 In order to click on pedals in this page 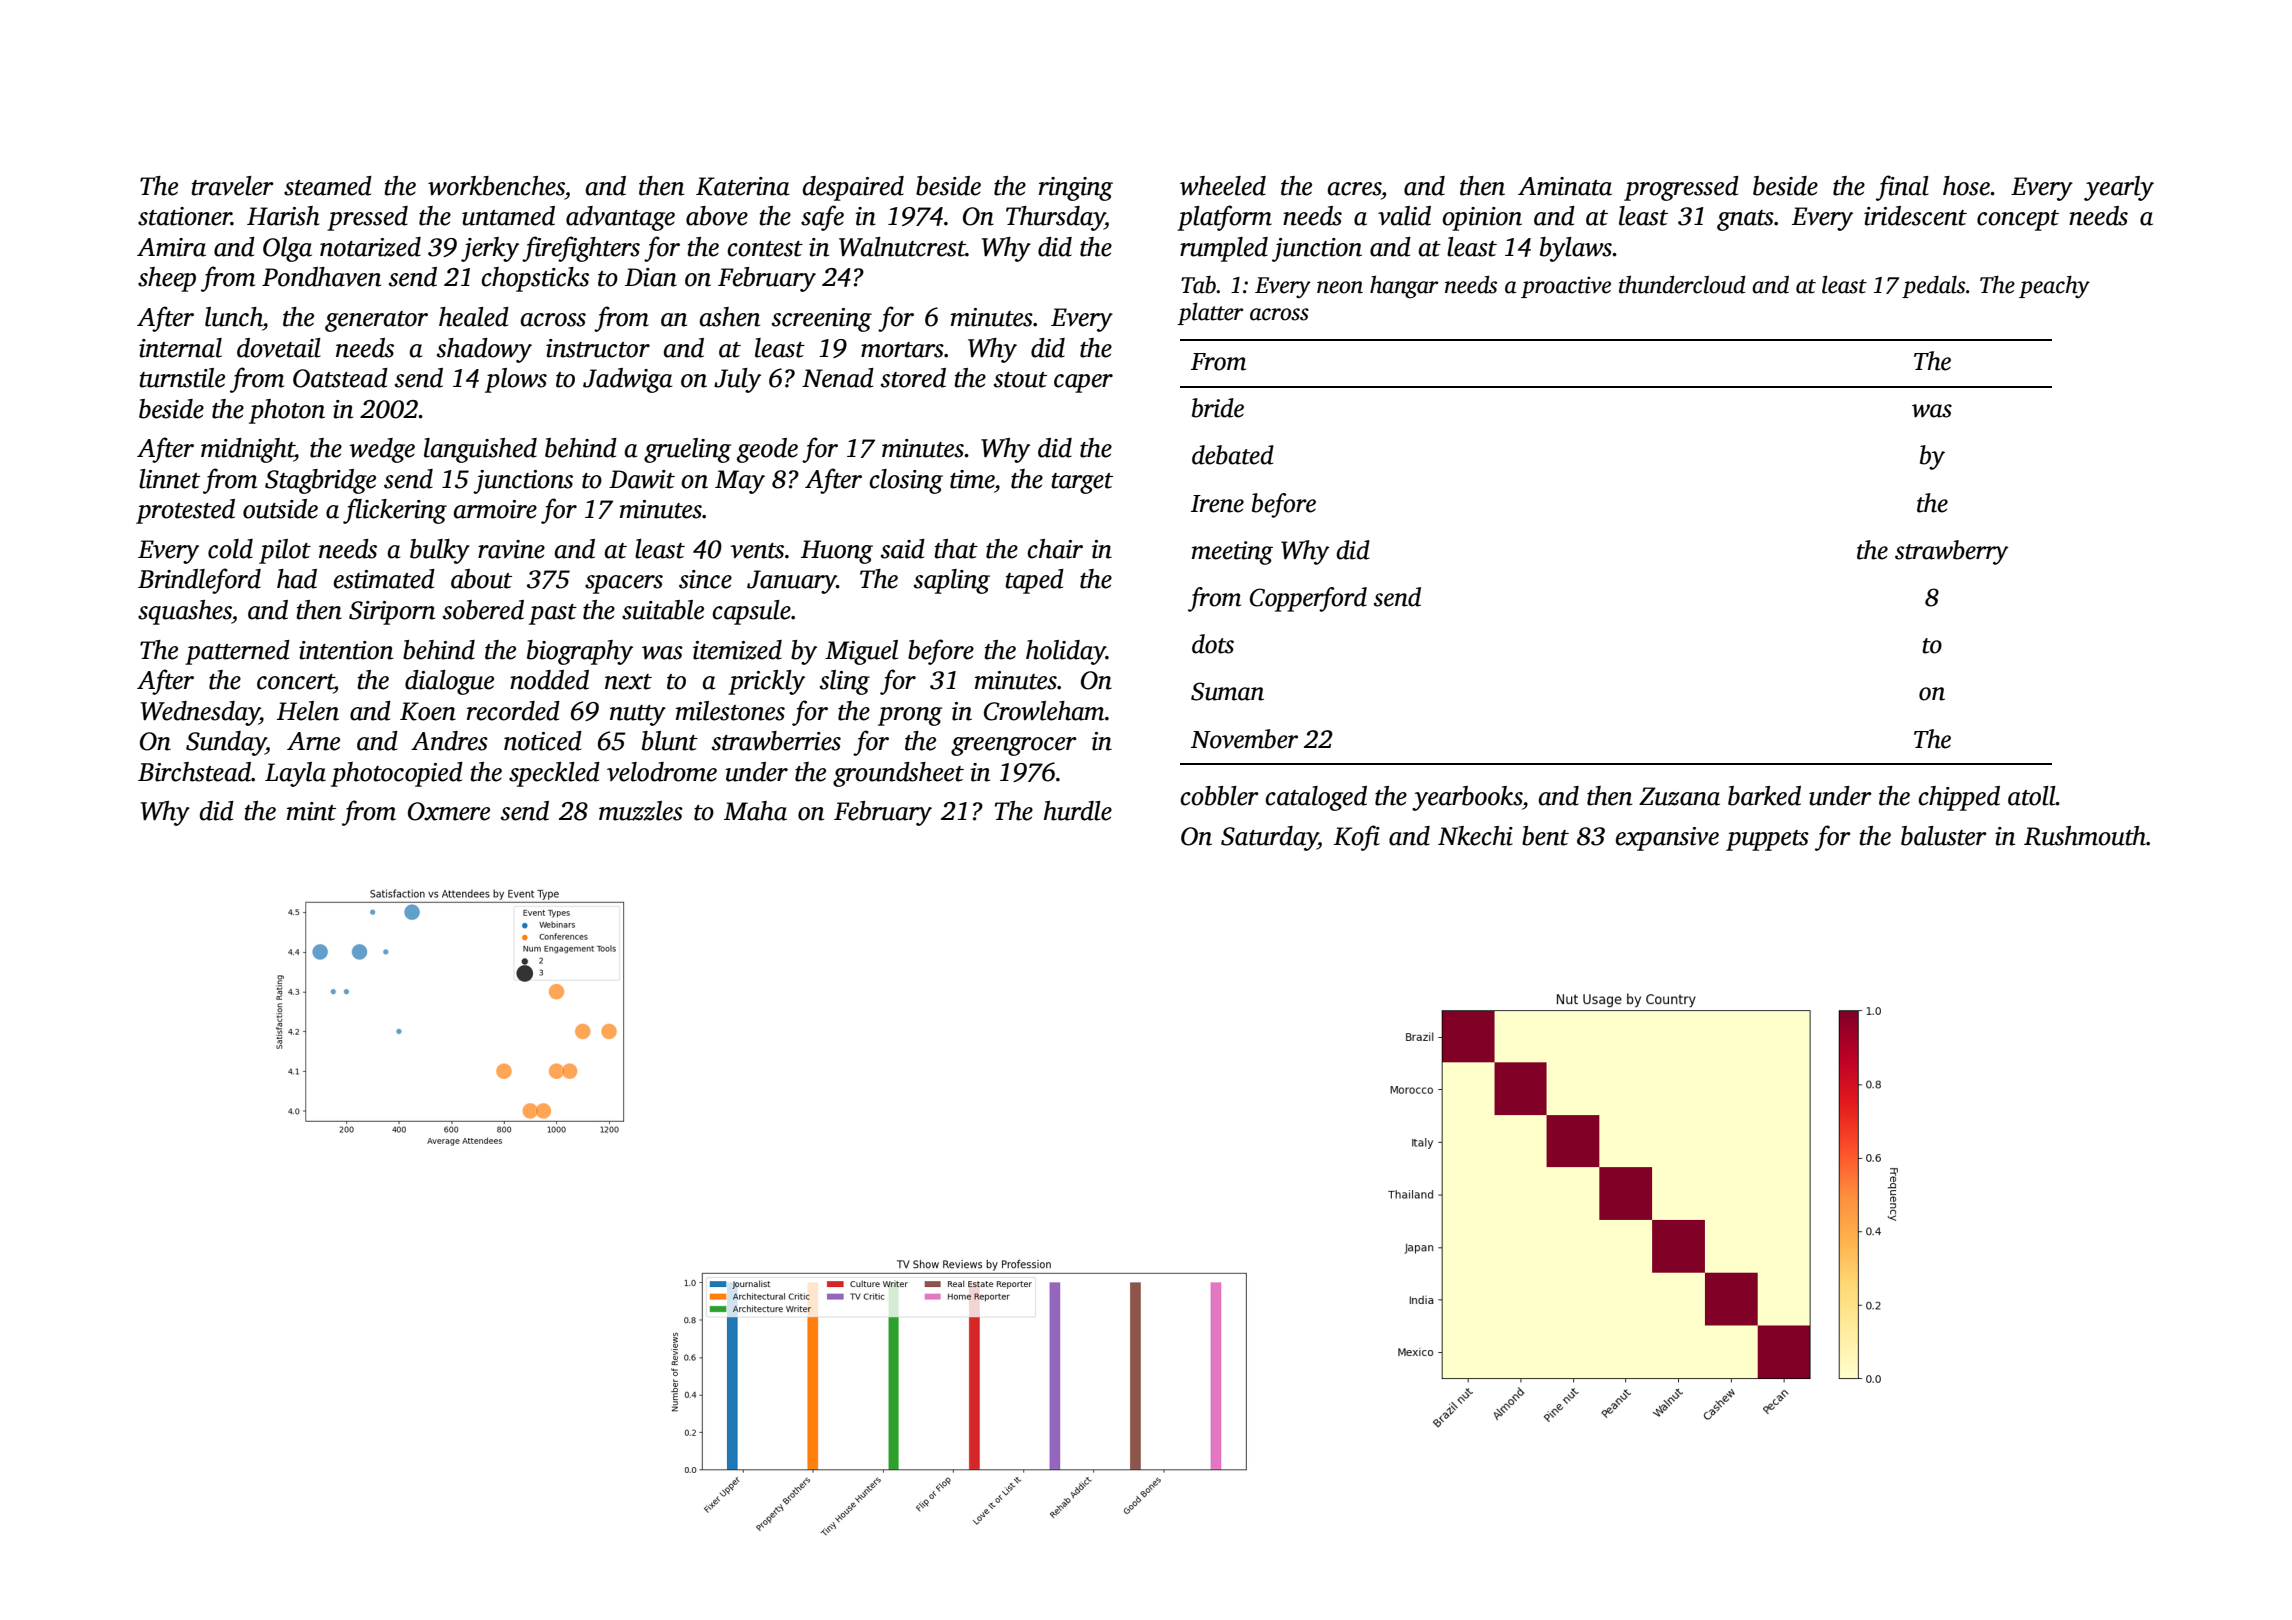, I will do `click(1933, 287)`.
